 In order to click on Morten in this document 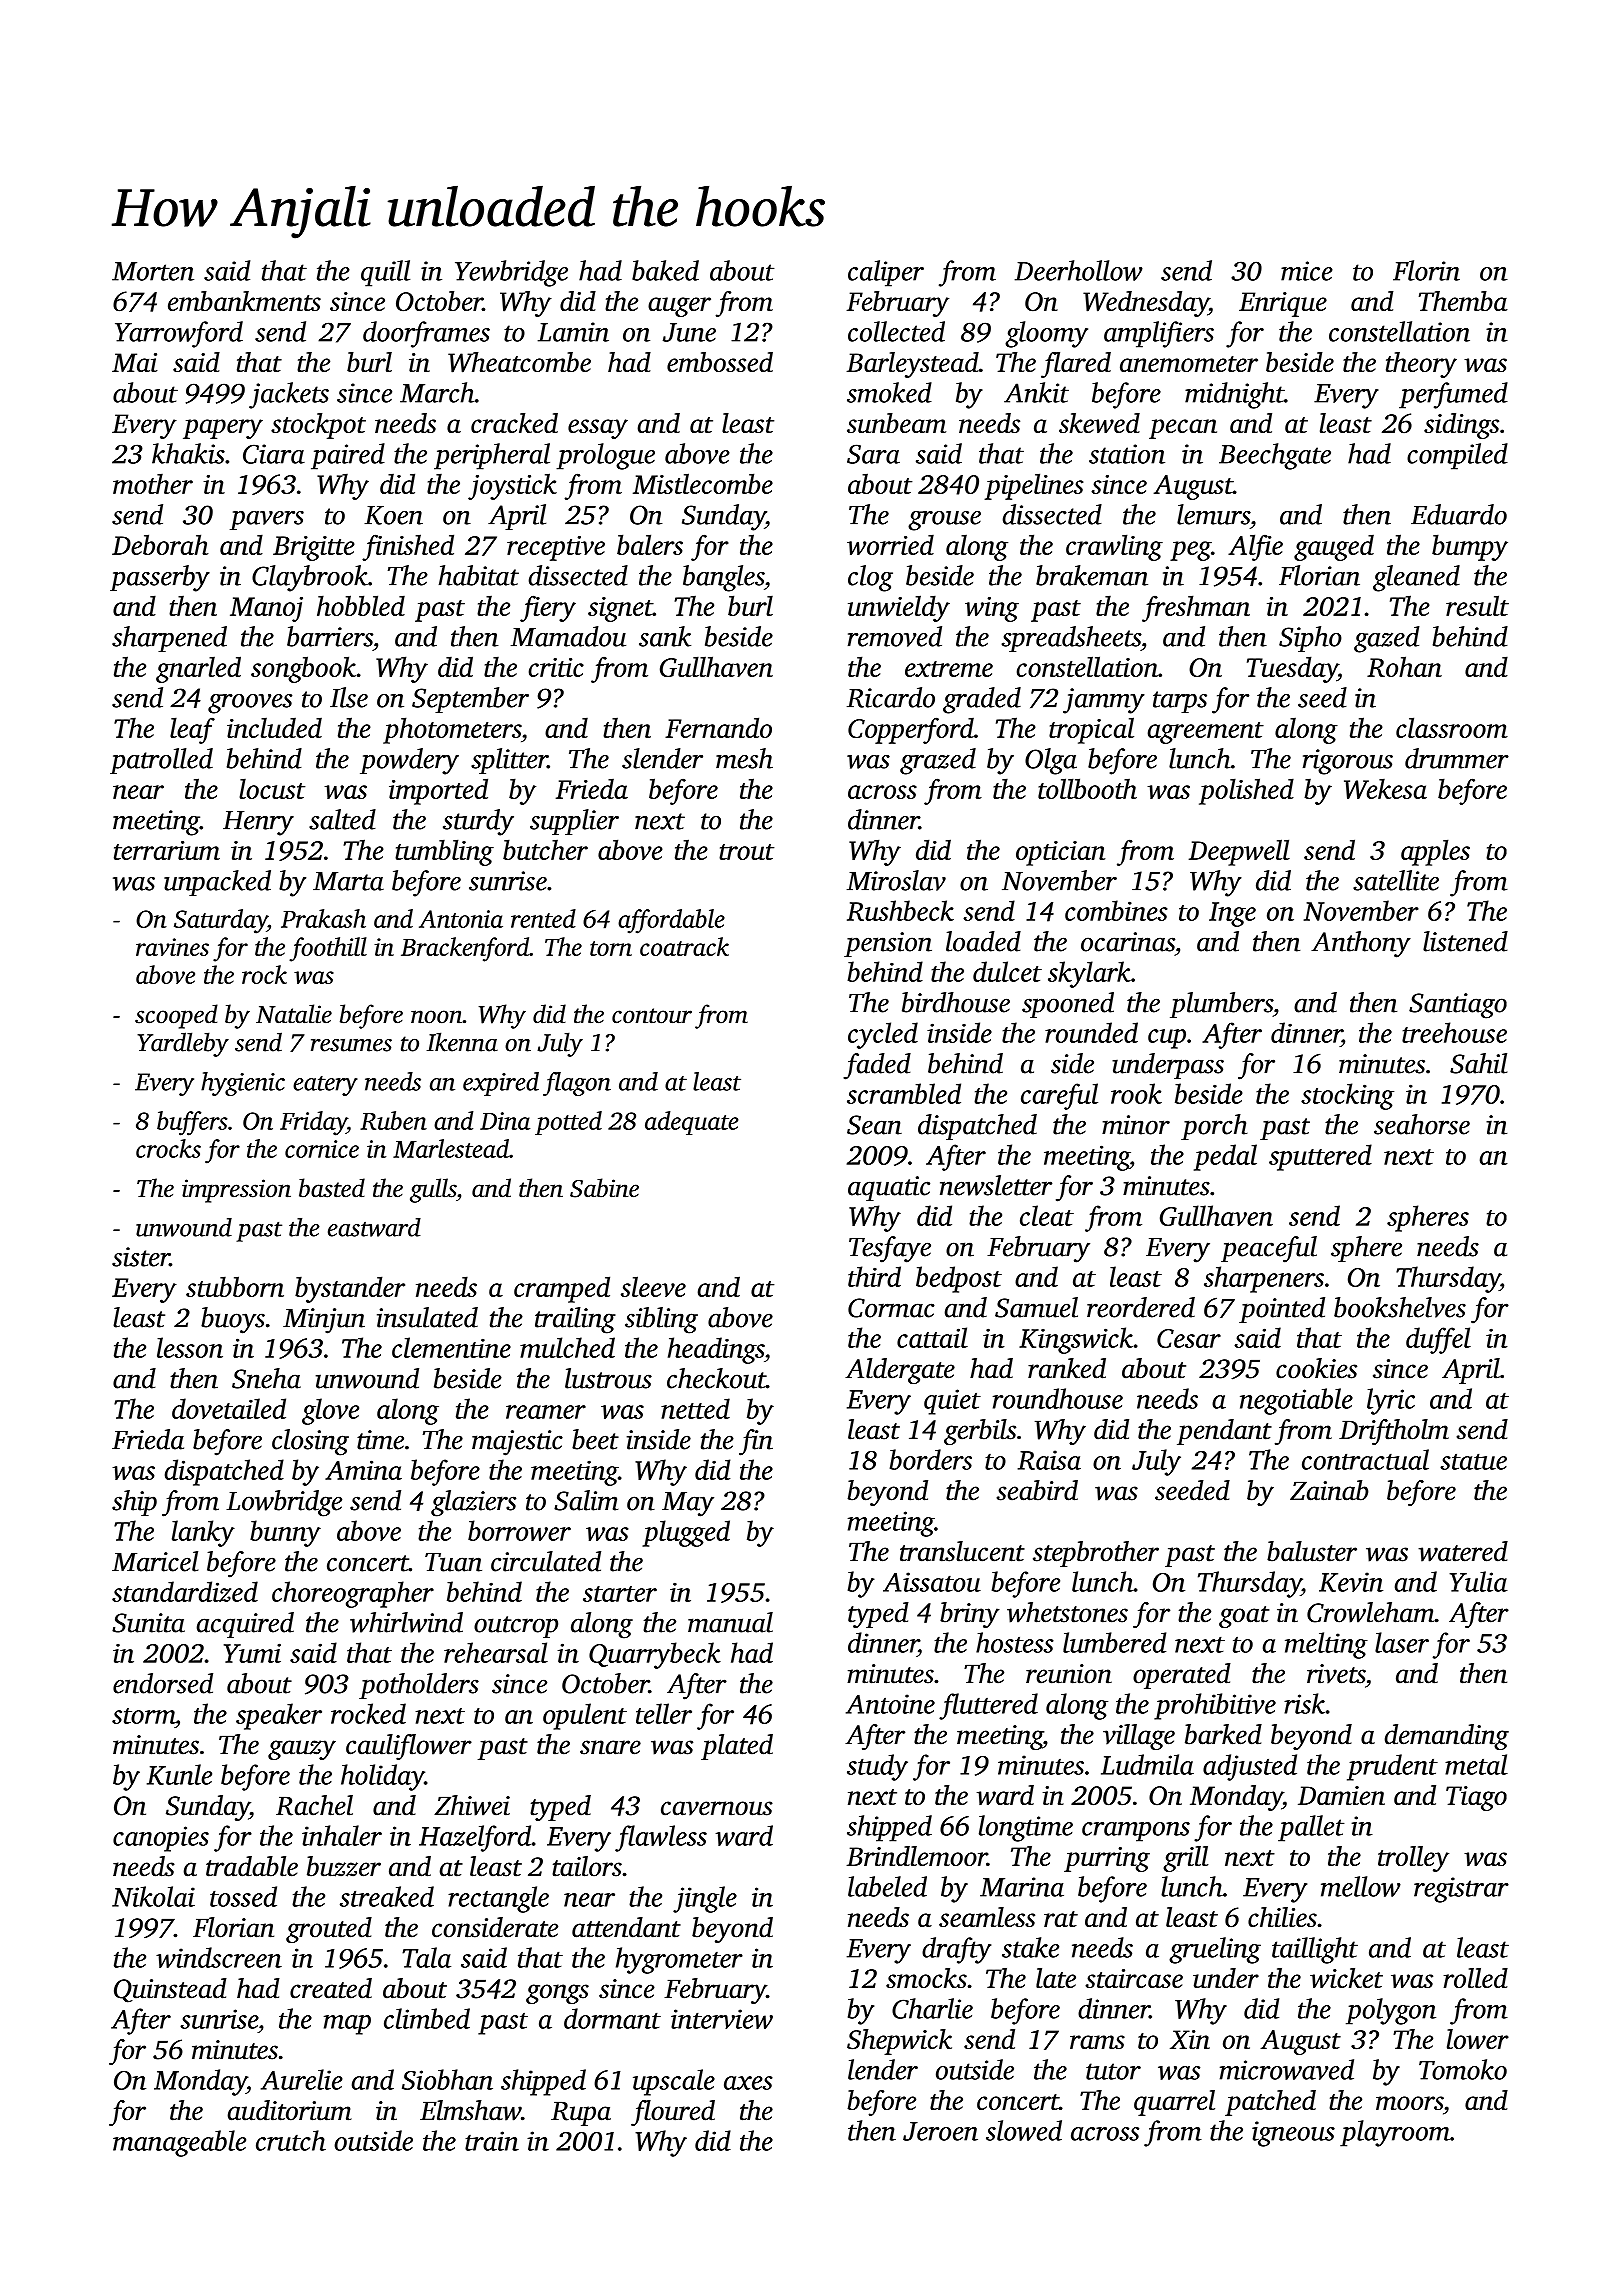, I will do `click(153, 271)`.
